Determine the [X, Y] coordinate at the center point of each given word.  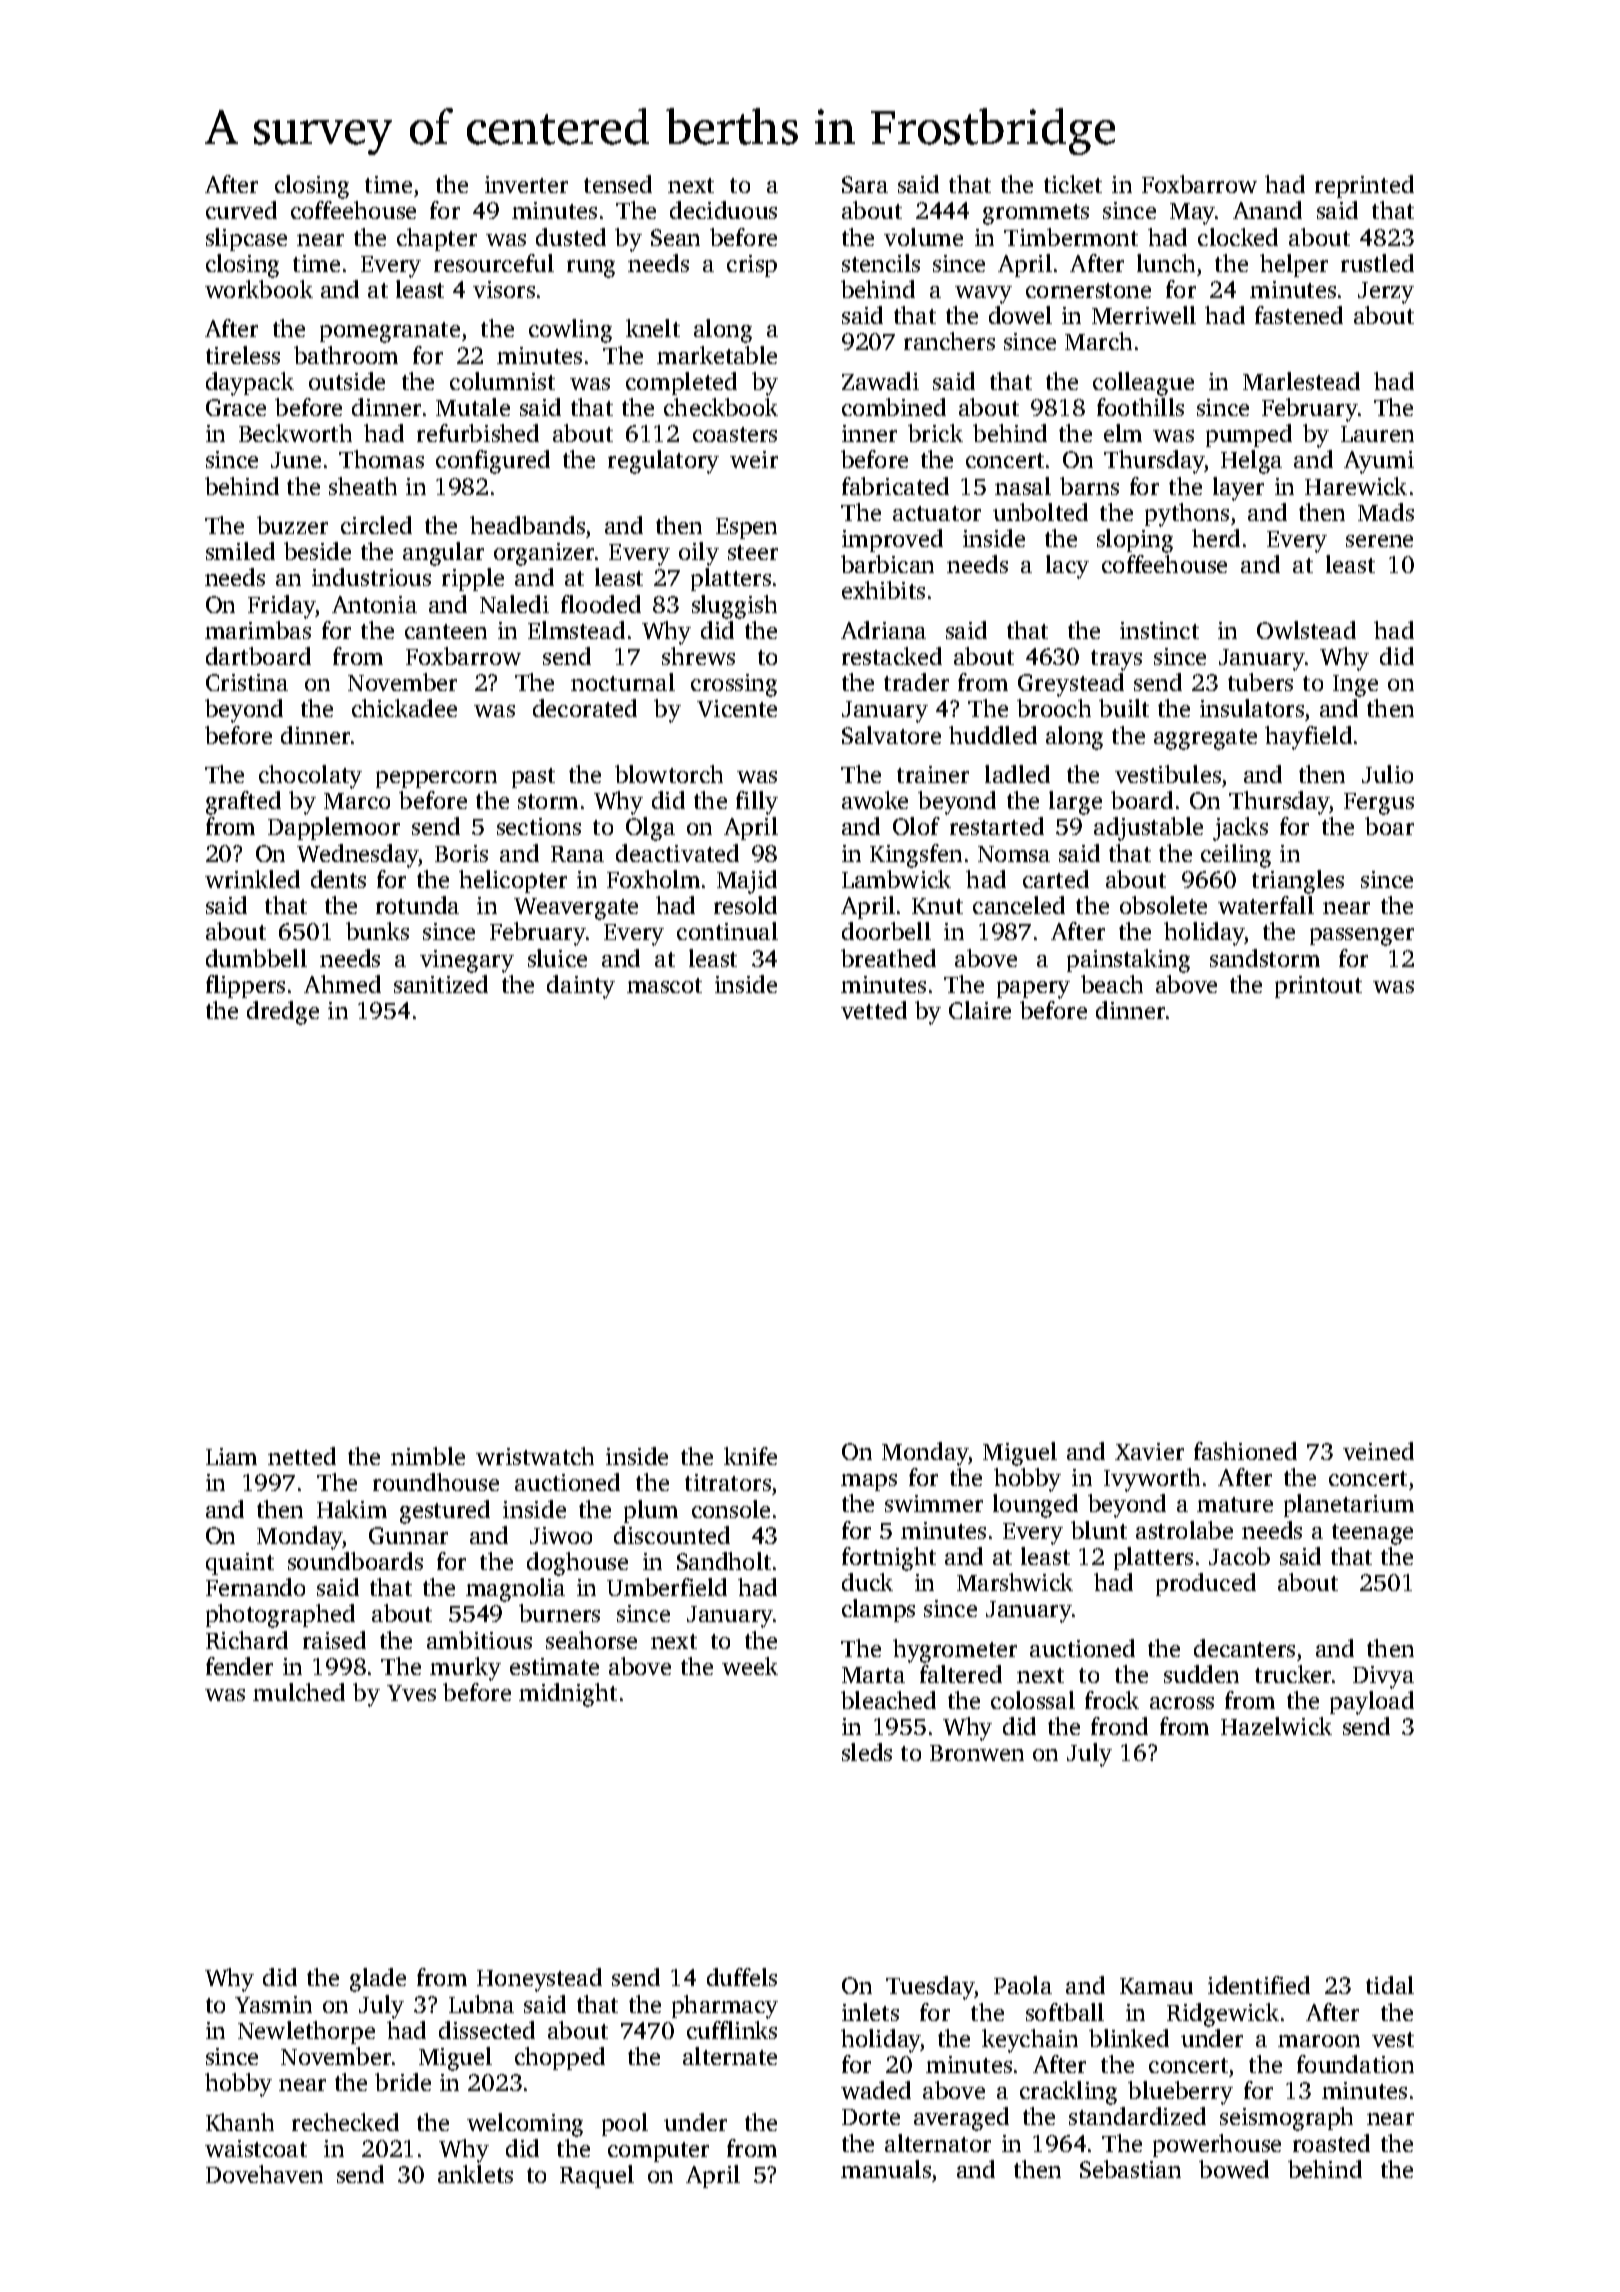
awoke [875, 800]
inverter [526, 184]
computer [658, 2152]
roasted [1331, 2143]
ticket [1073, 184]
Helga [1251, 462]
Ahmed [342, 984]
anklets [475, 2174]
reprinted [1364, 186]
